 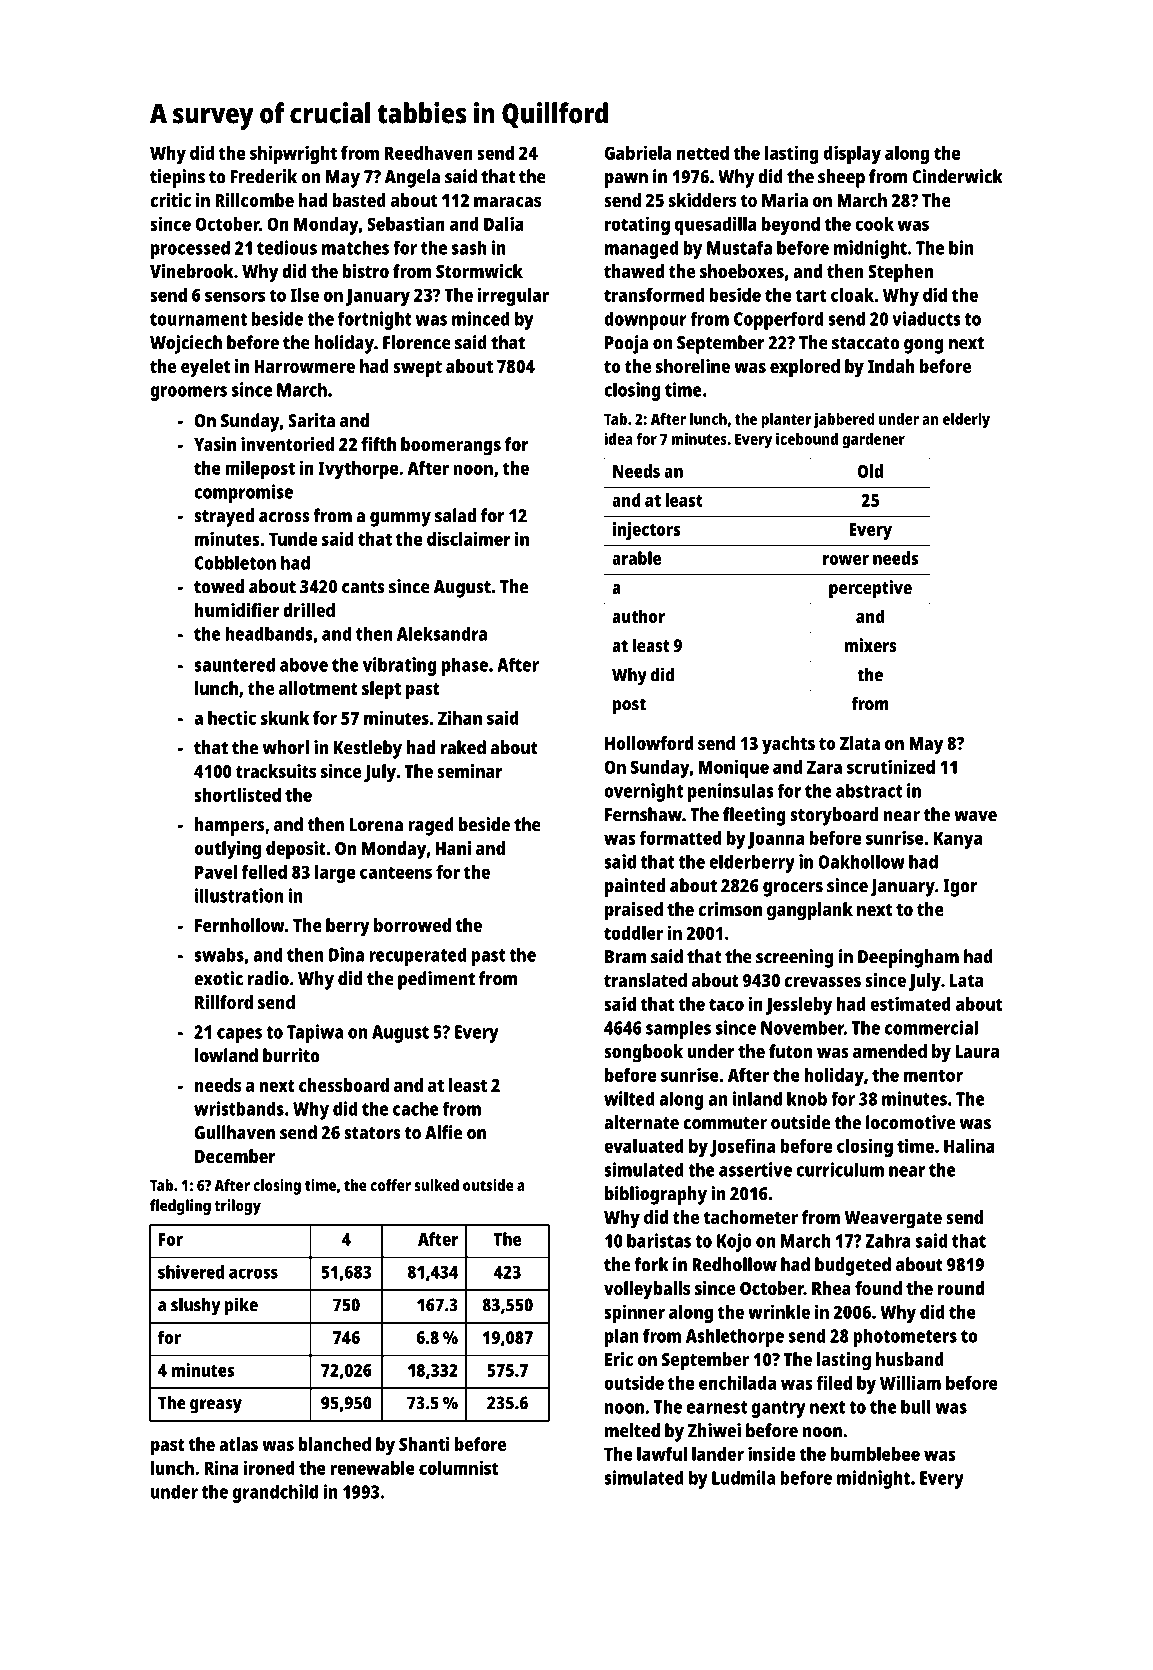 What do you see at coordinates (961, 247) in the screenshot?
I see `bin` at bounding box center [961, 247].
